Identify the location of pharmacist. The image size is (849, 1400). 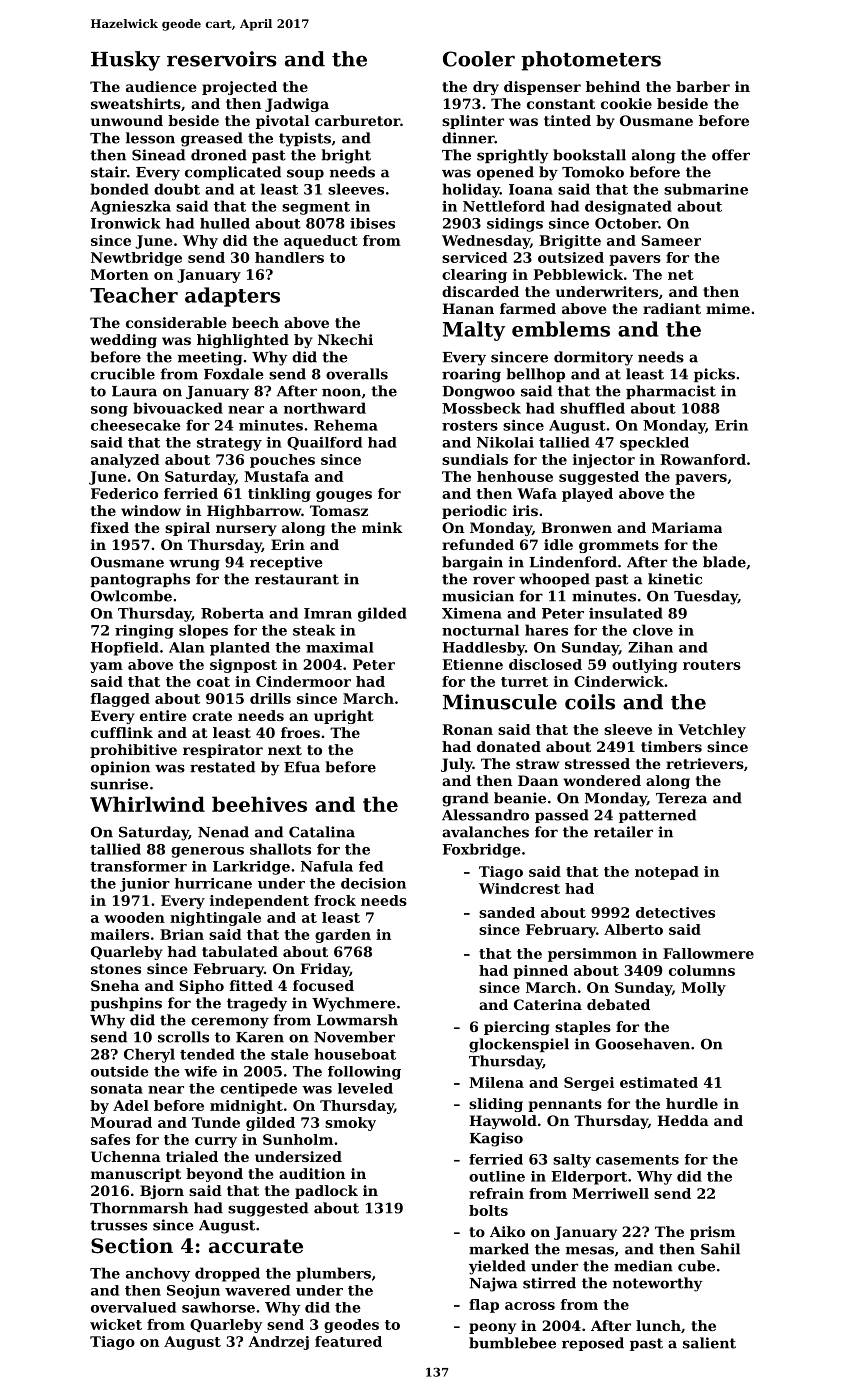
(671, 392).
